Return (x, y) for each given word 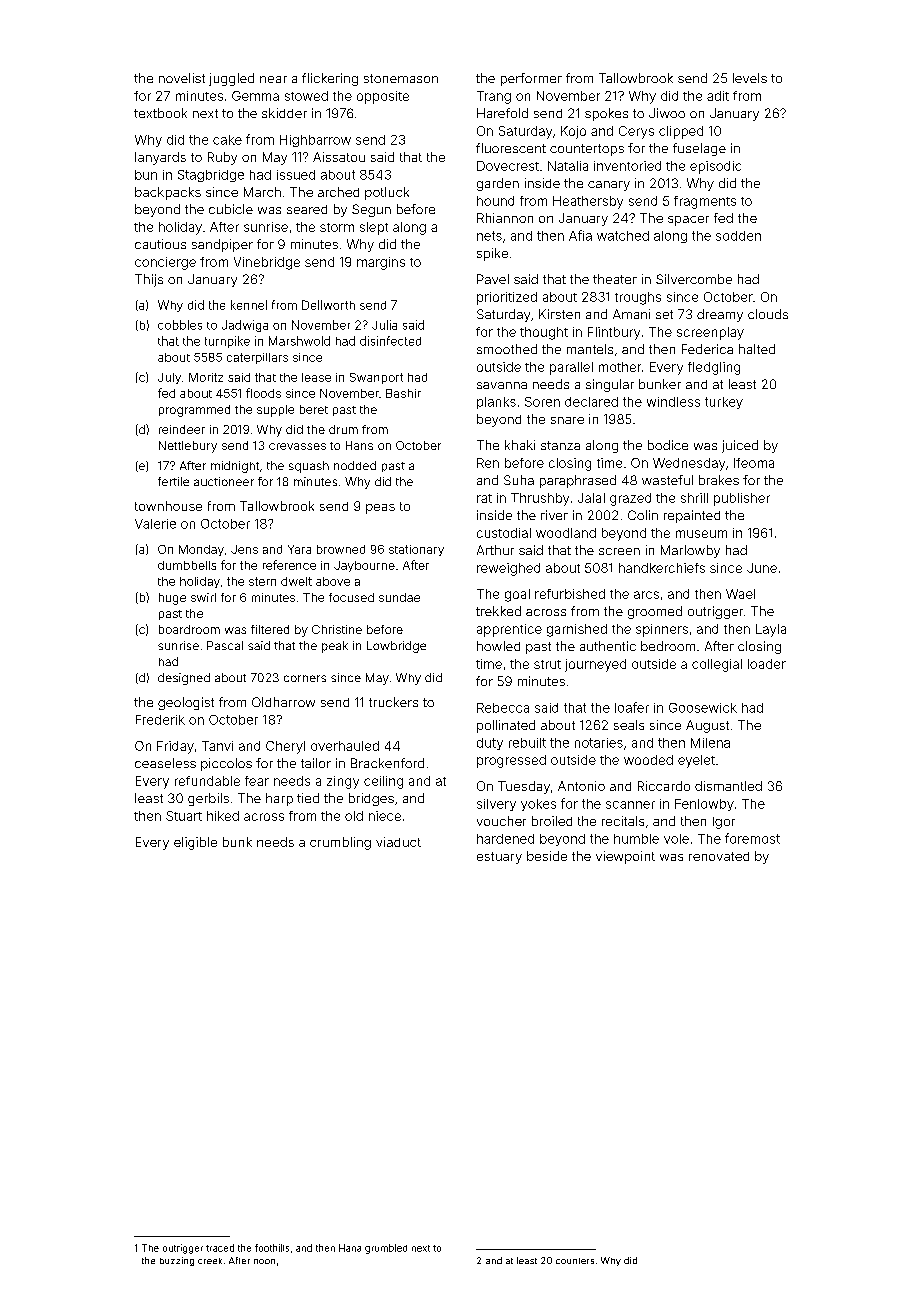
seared (307, 209)
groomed (655, 612)
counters (575, 1261)
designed (184, 679)
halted (757, 349)
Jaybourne (364, 566)
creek (210, 1261)
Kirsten (559, 314)
